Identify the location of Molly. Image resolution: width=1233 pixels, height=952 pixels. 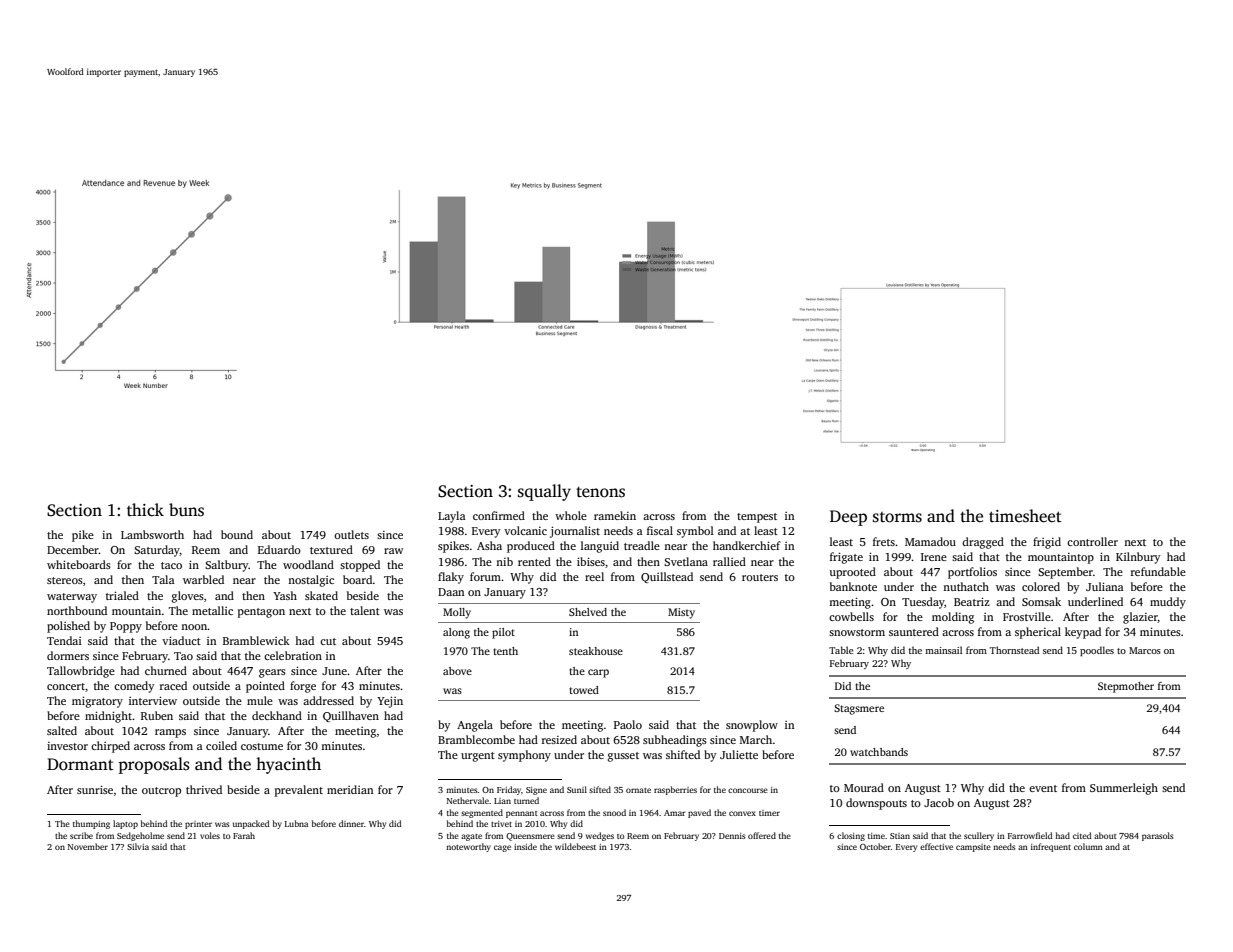
(457, 613).
